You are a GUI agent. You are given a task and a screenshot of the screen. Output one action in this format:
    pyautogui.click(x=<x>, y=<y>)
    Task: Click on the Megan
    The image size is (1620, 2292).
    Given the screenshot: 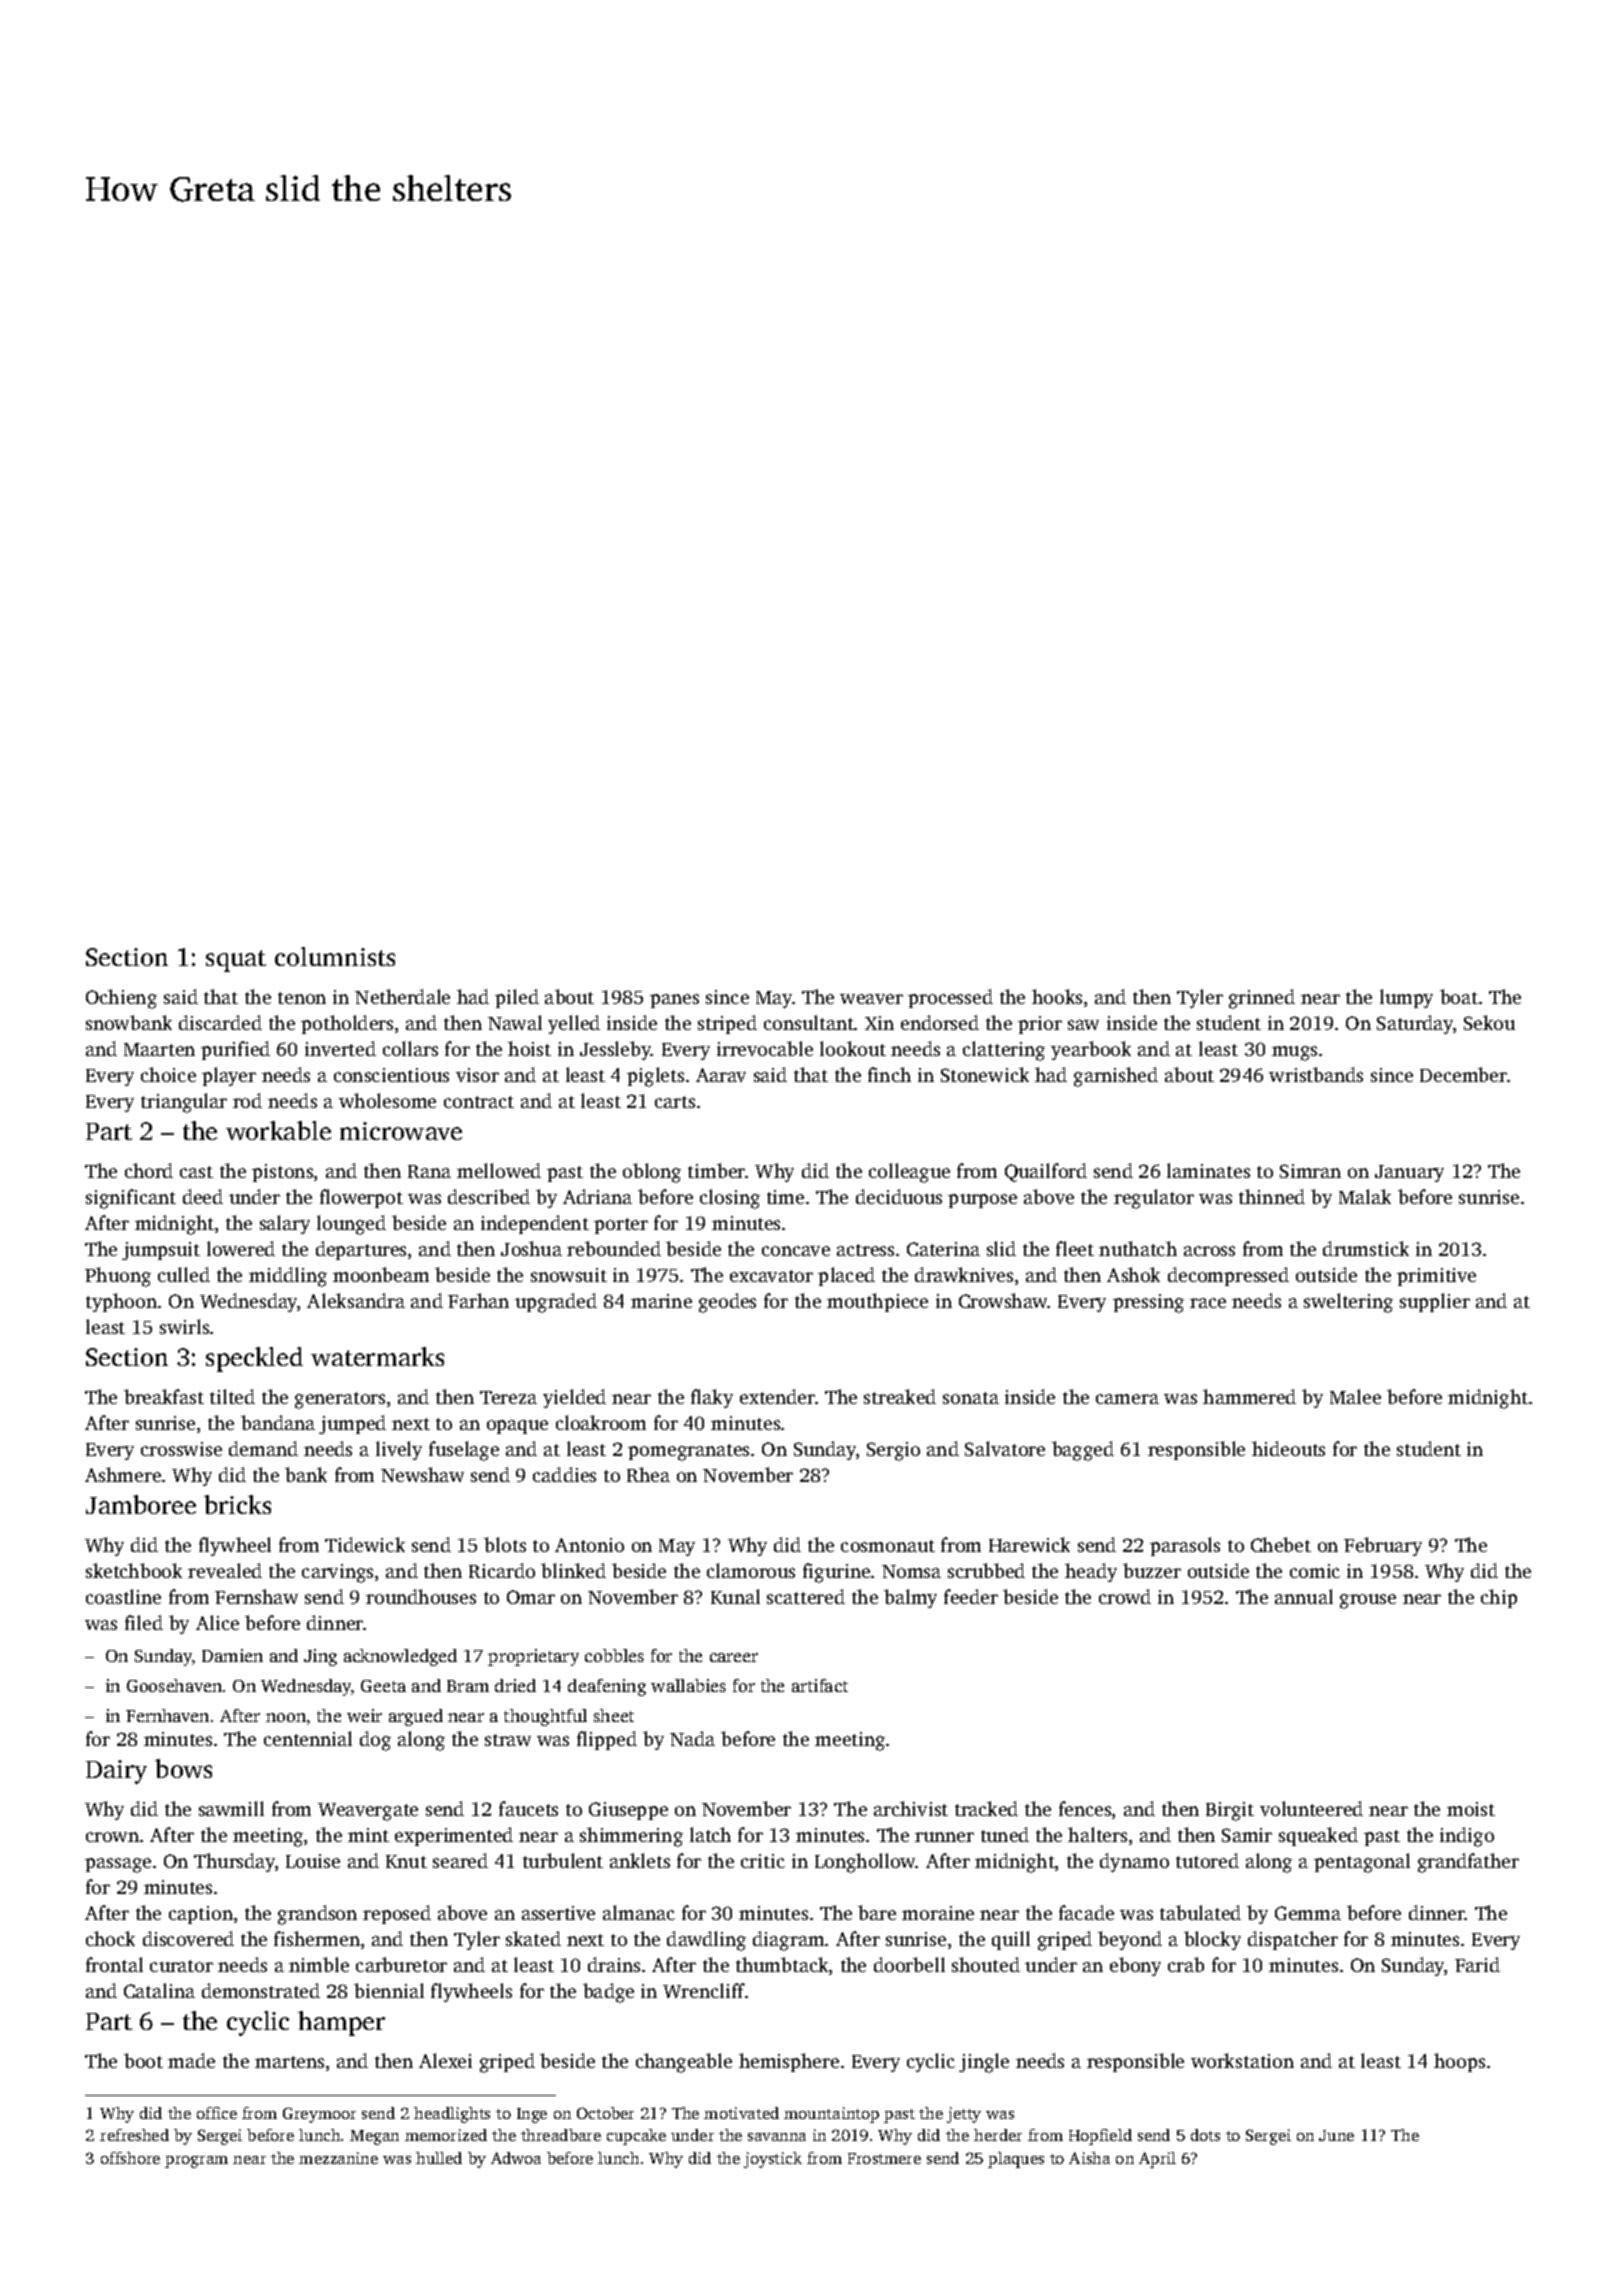 What is the action you would take?
    pyautogui.click(x=374, y=2137)
